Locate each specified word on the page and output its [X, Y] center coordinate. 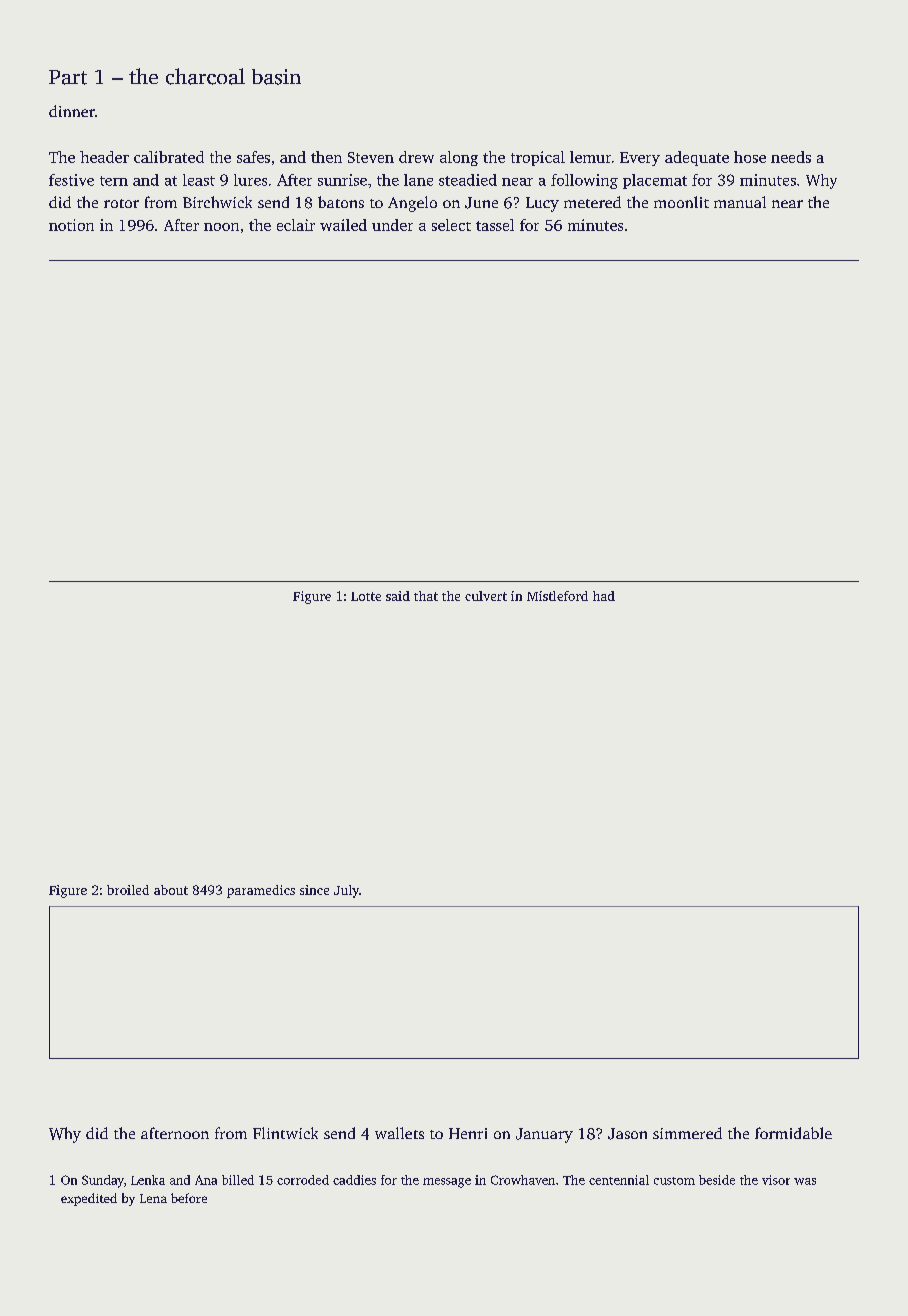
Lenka [148, 1180]
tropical [538, 158]
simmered [687, 1133]
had [604, 596]
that [426, 596]
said [398, 596]
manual [740, 202]
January [544, 1135]
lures [250, 180]
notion [71, 225]
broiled [128, 890]
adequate [697, 158]
